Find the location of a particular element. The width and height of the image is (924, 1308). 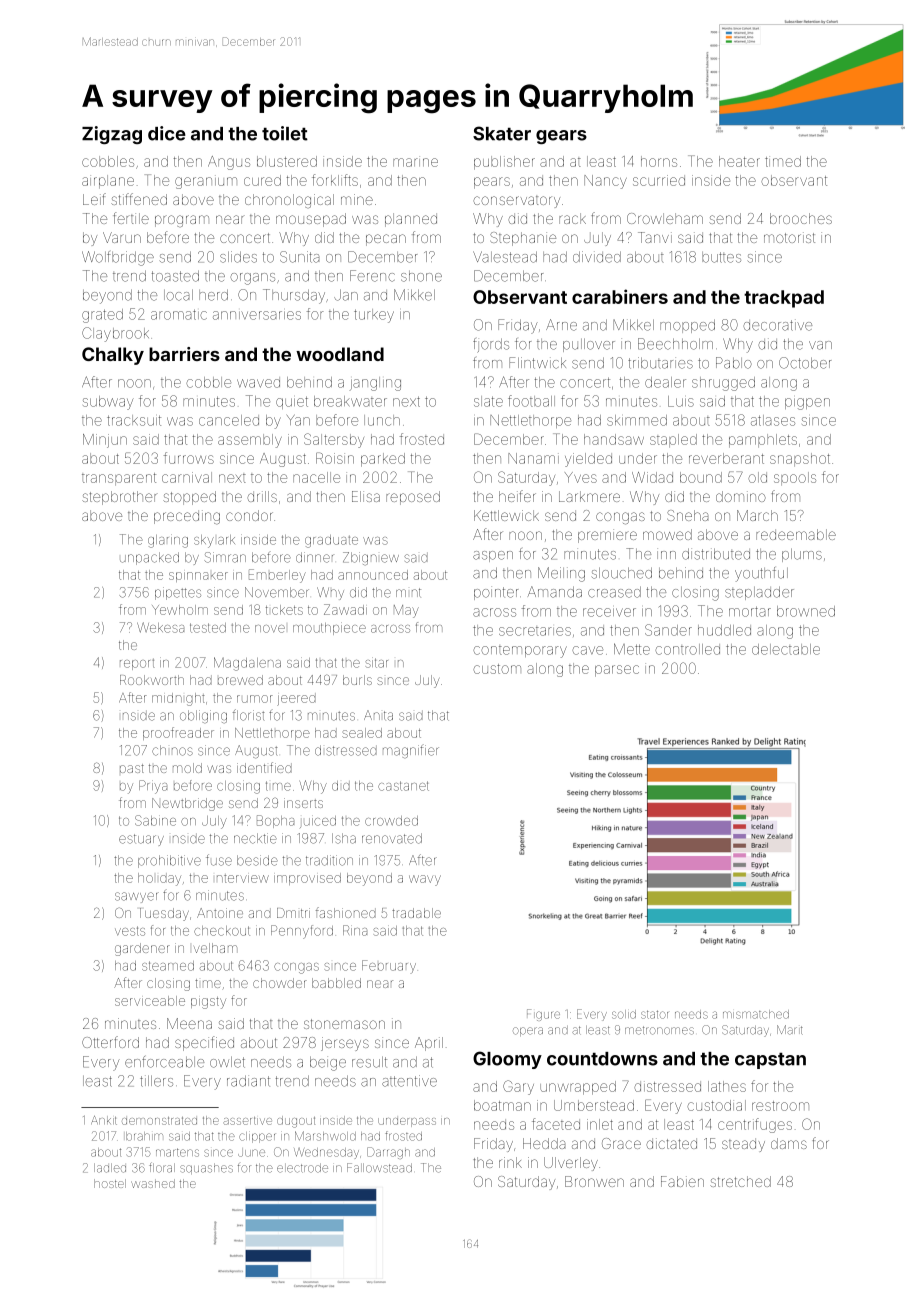

publisher is located at coordinates (504, 163).
